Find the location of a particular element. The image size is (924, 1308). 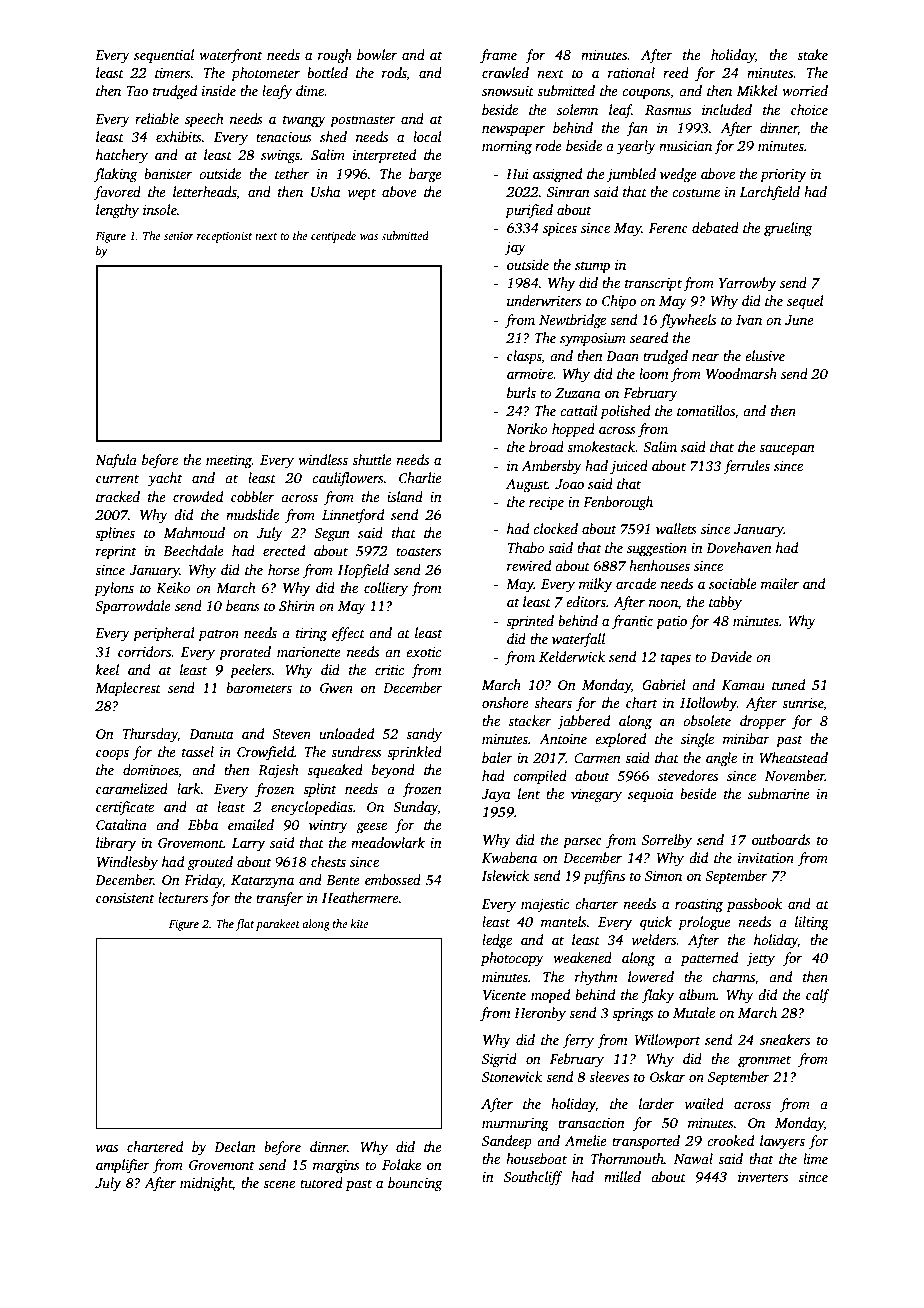

Ivan is located at coordinates (749, 320).
